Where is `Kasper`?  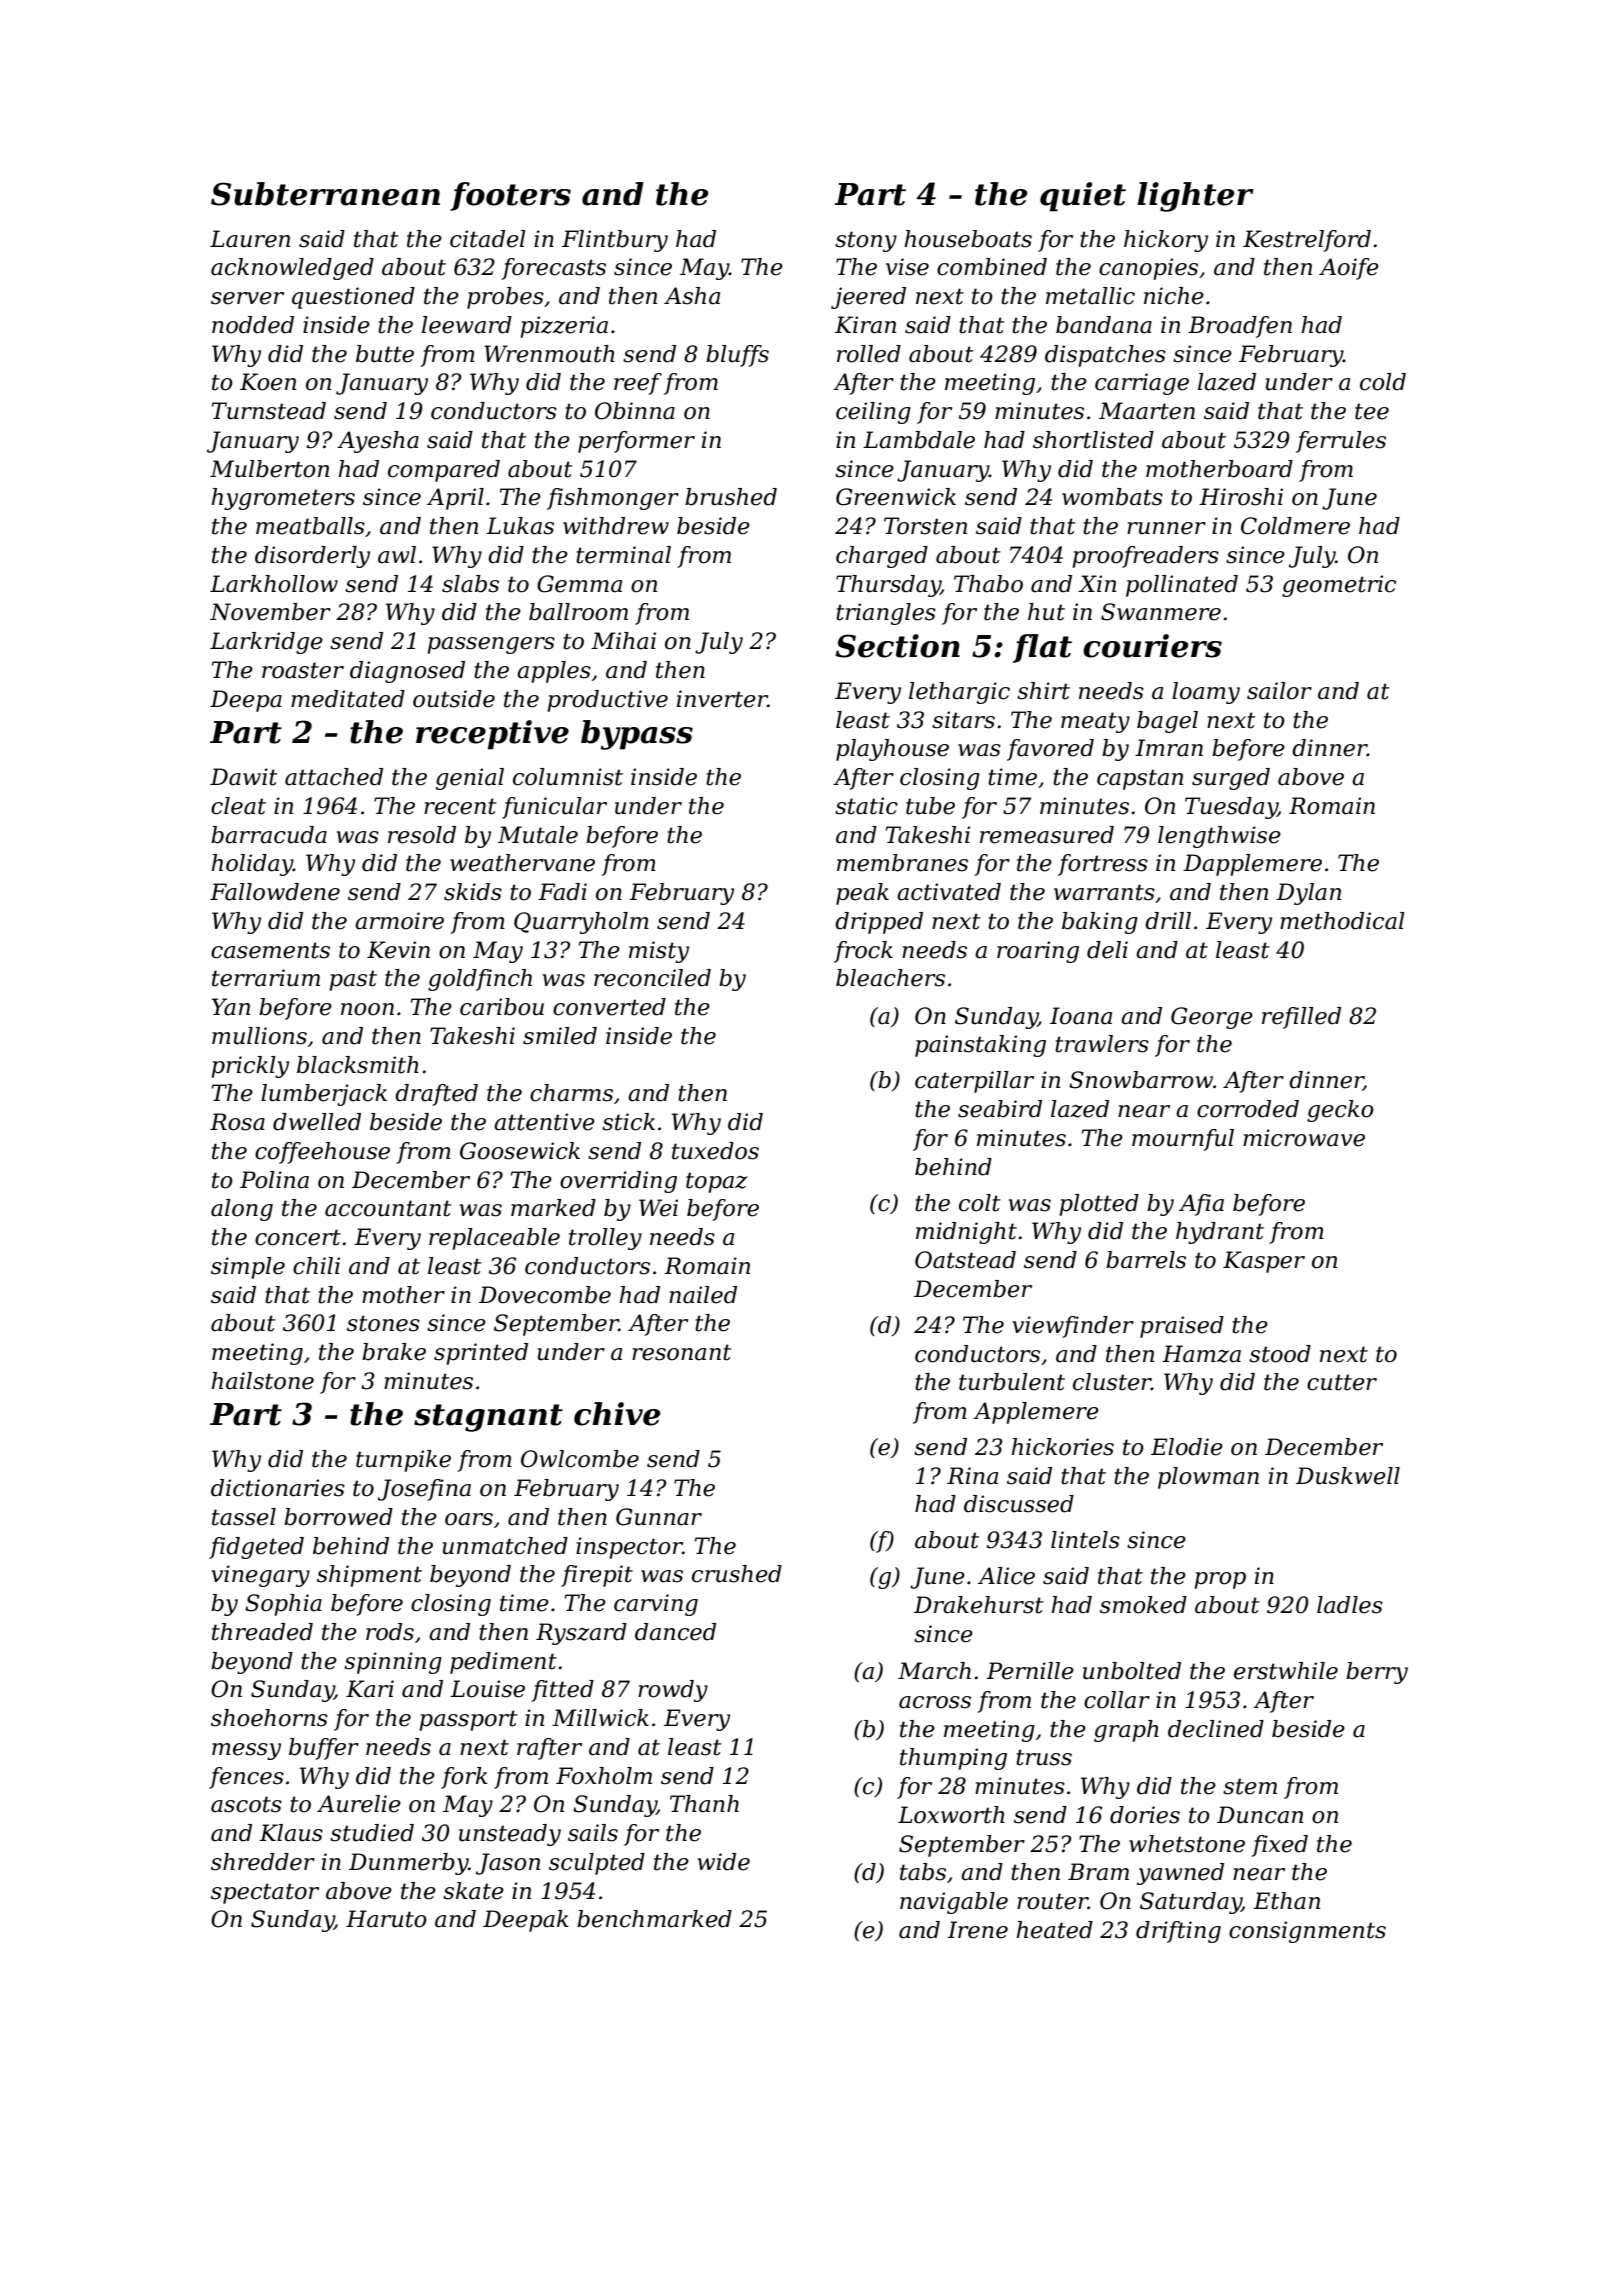
Kasper is located at coordinates (1264, 1262).
